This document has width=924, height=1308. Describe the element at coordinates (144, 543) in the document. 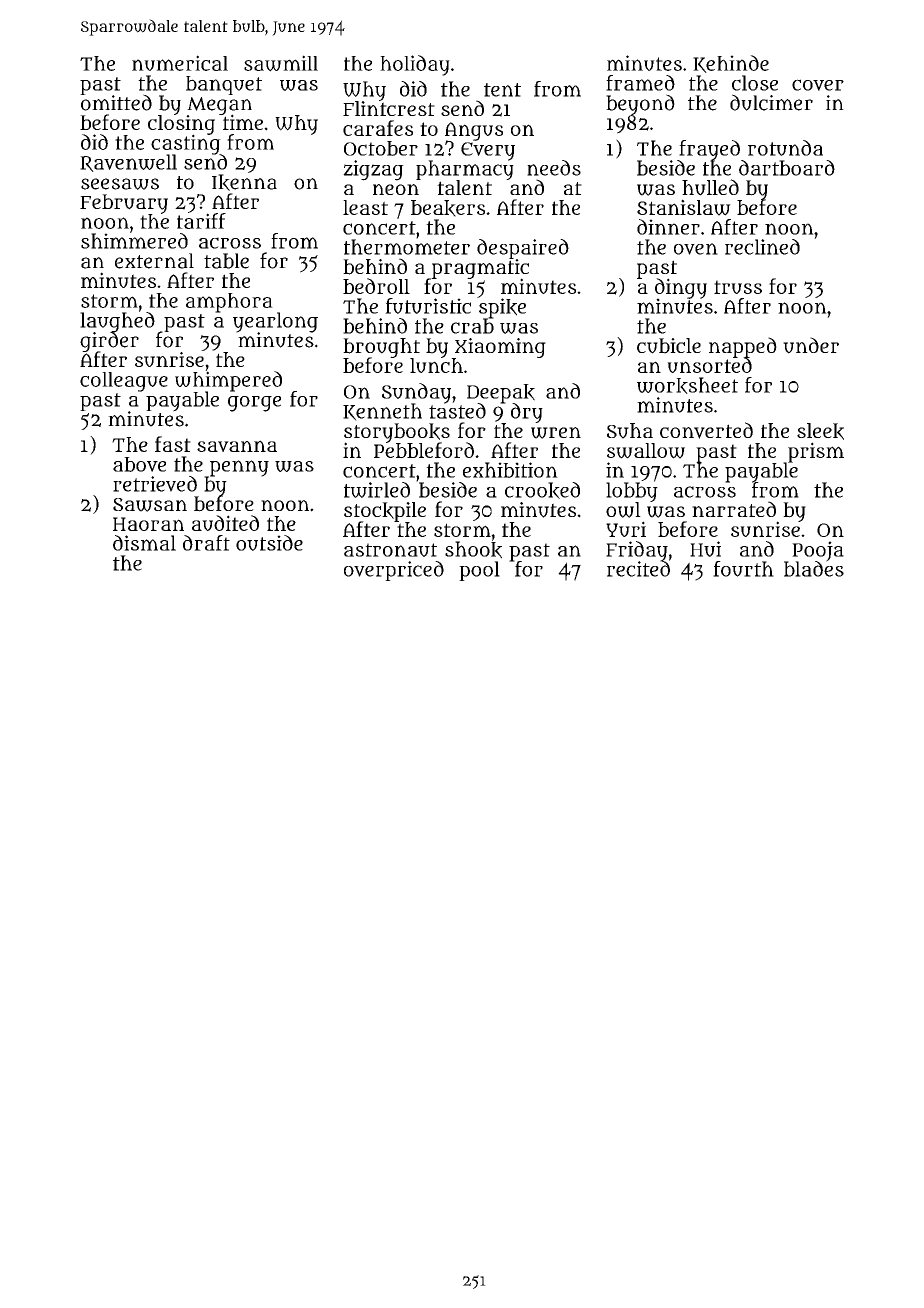

I see `dismal` at that location.
